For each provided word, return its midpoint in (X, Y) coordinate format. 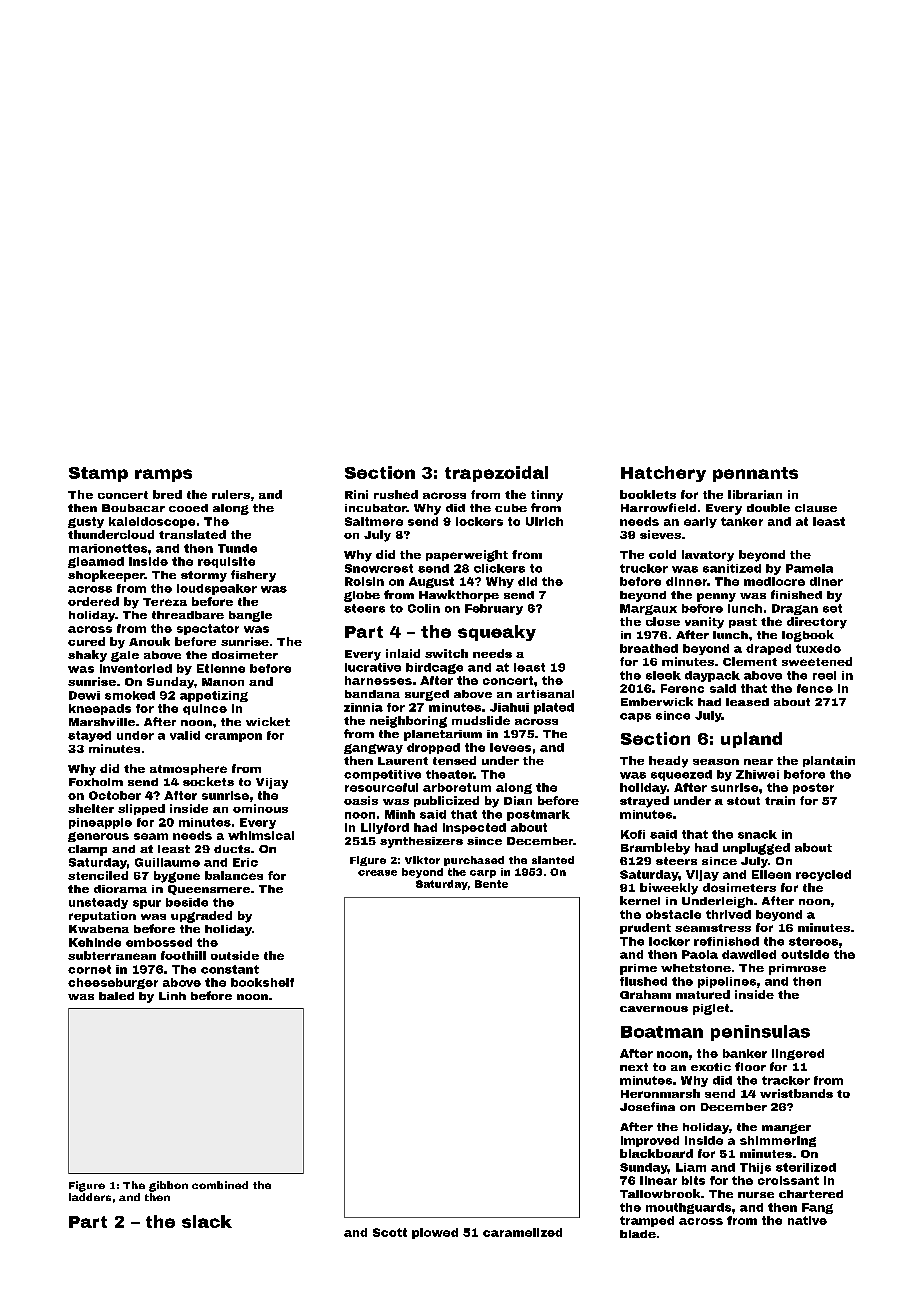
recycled (823, 875)
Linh (172, 996)
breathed (649, 648)
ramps (163, 475)
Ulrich (544, 521)
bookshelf (262, 982)
